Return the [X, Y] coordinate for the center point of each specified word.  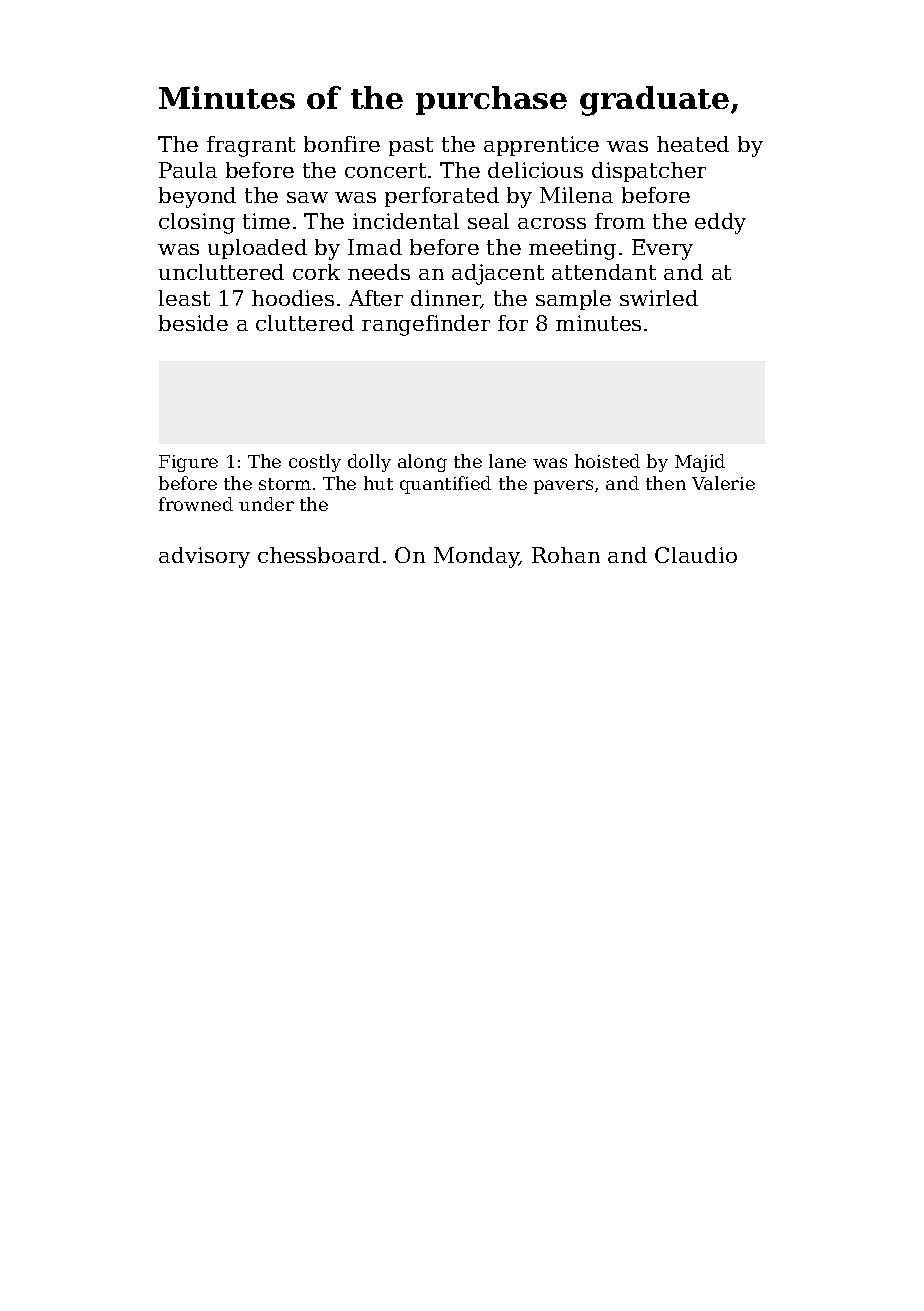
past [411, 146]
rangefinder [426, 325]
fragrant [251, 146]
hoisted [607, 461]
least [184, 298]
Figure [188, 463]
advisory [204, 557]
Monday [477, 557]
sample [573, 300]
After [376, 298]
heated [693, 144]
